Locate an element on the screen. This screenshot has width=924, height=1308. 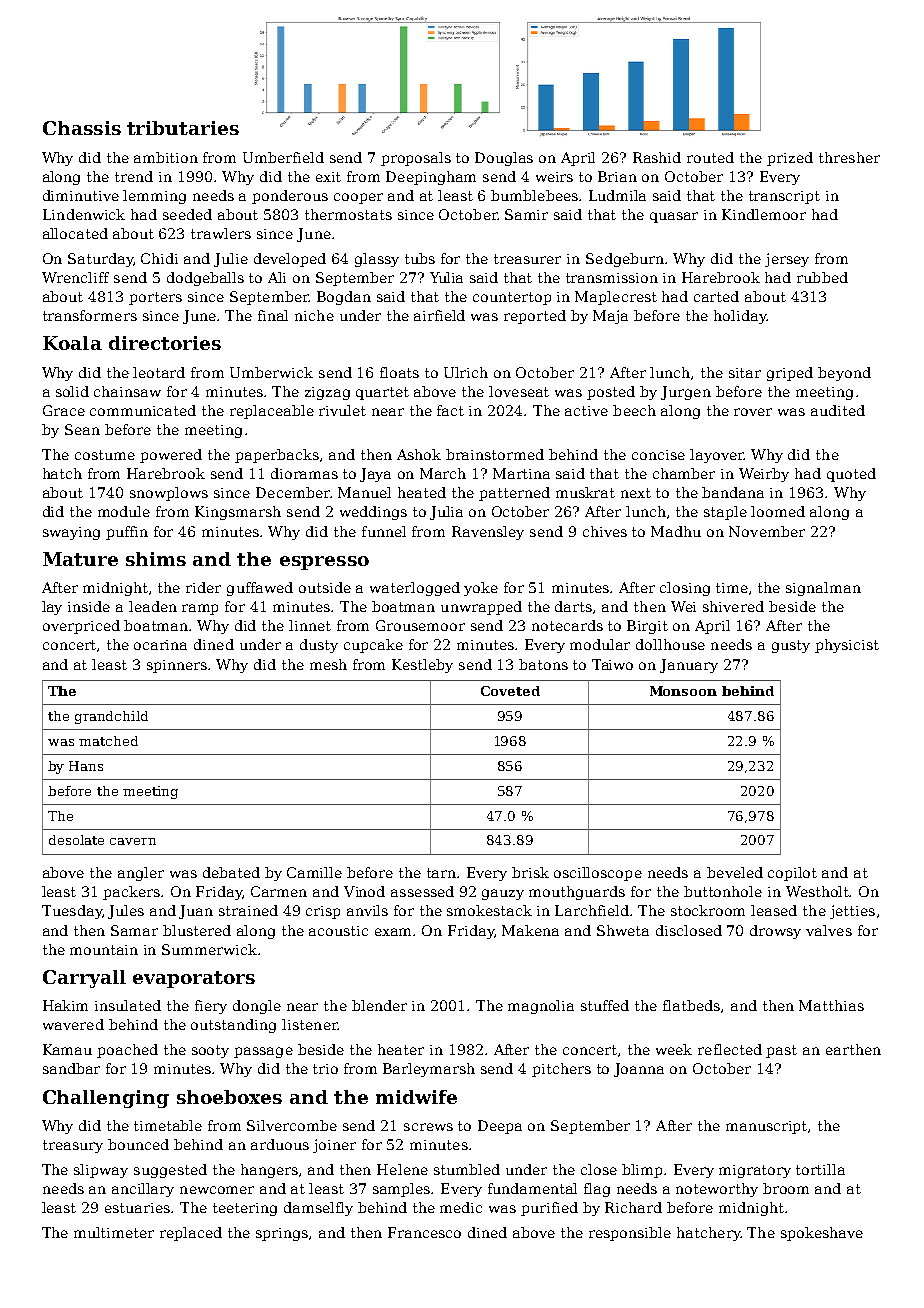
linnet is located at coordinates (310, 625).
